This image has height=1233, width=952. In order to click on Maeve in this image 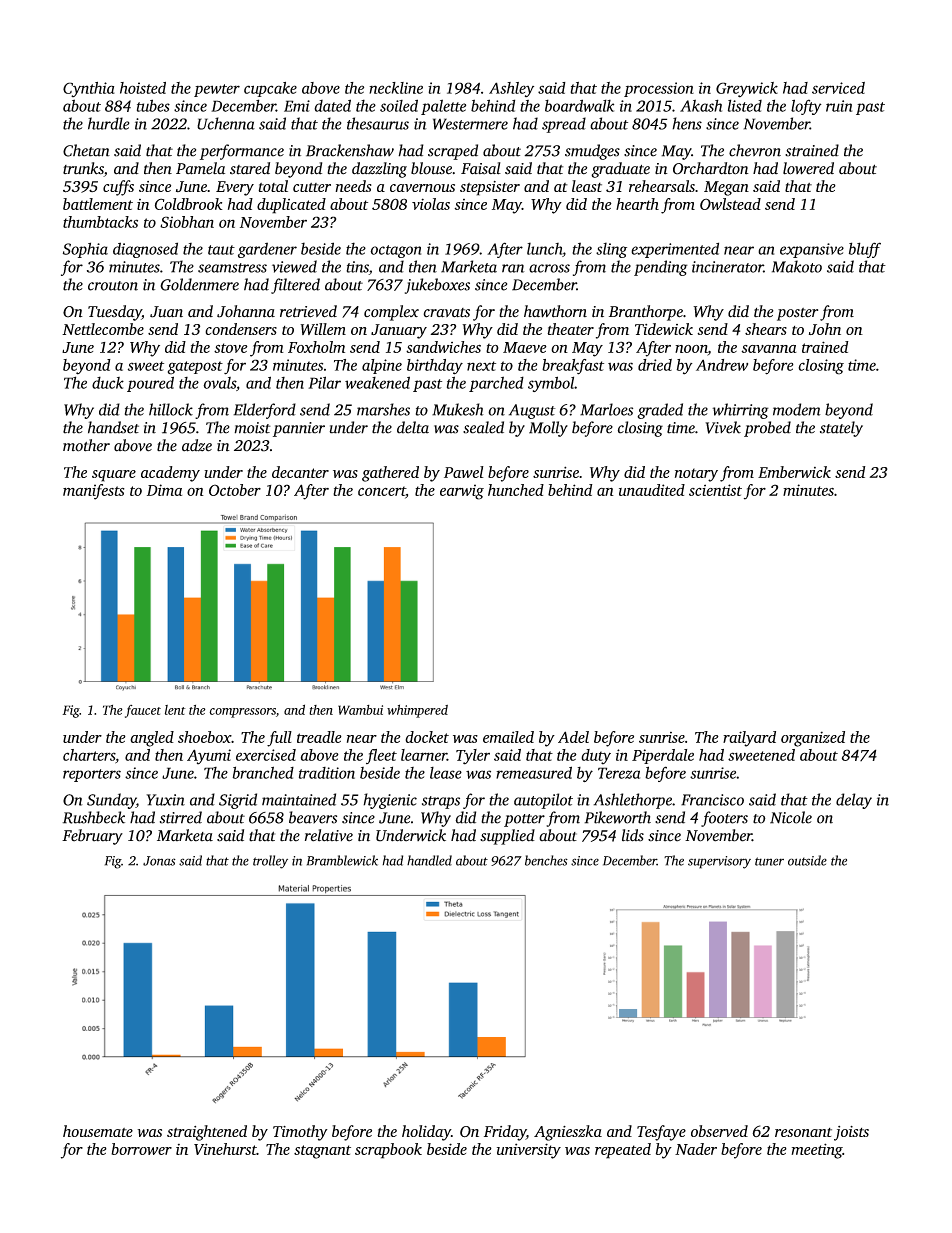, I will do `click(525, 347)`.
